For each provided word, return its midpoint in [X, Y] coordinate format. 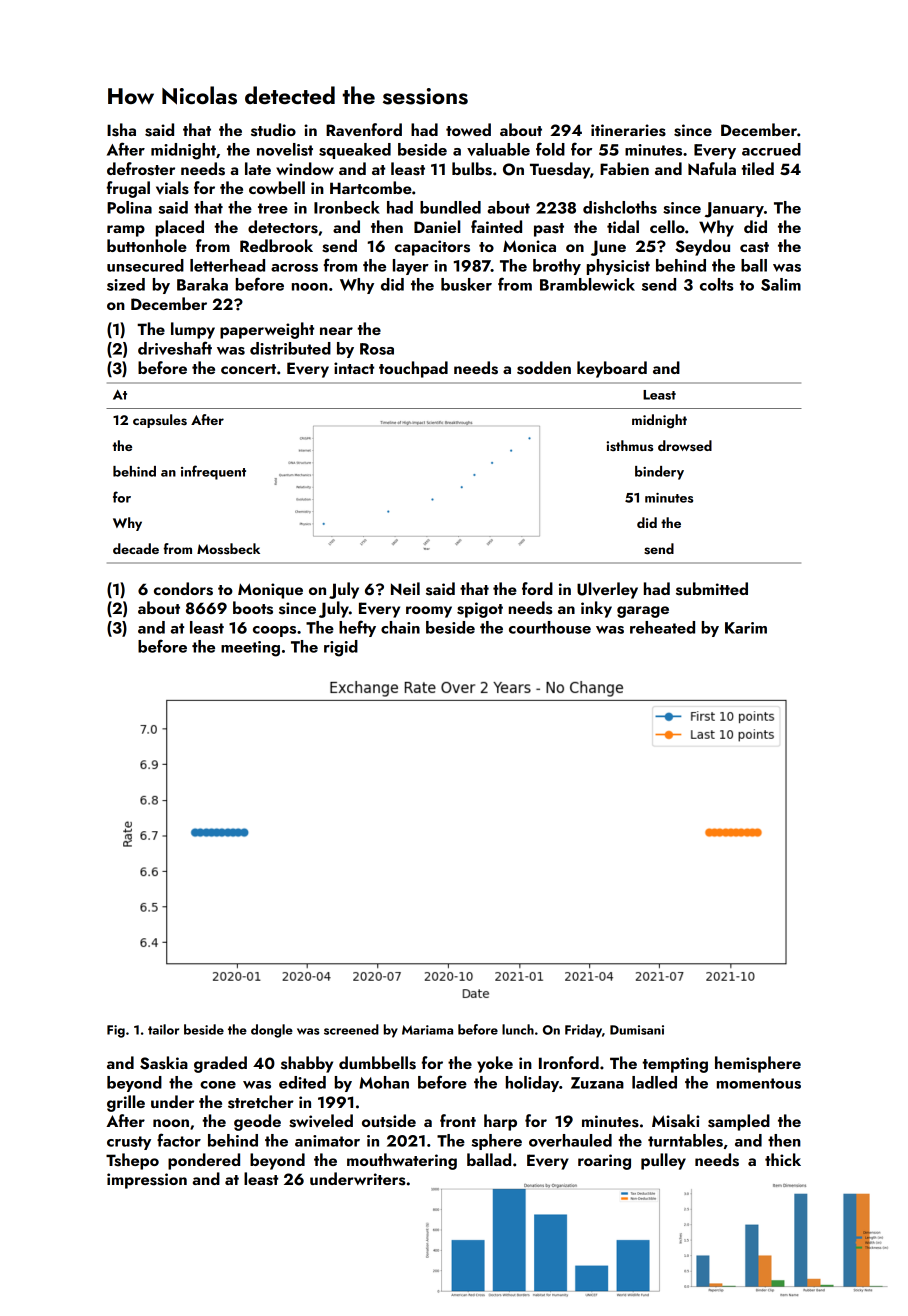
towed [468, 129]
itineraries [628, 130]
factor [179, 1140]
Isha [121, 130]
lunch [518, 1029]
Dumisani [637, 1030]
